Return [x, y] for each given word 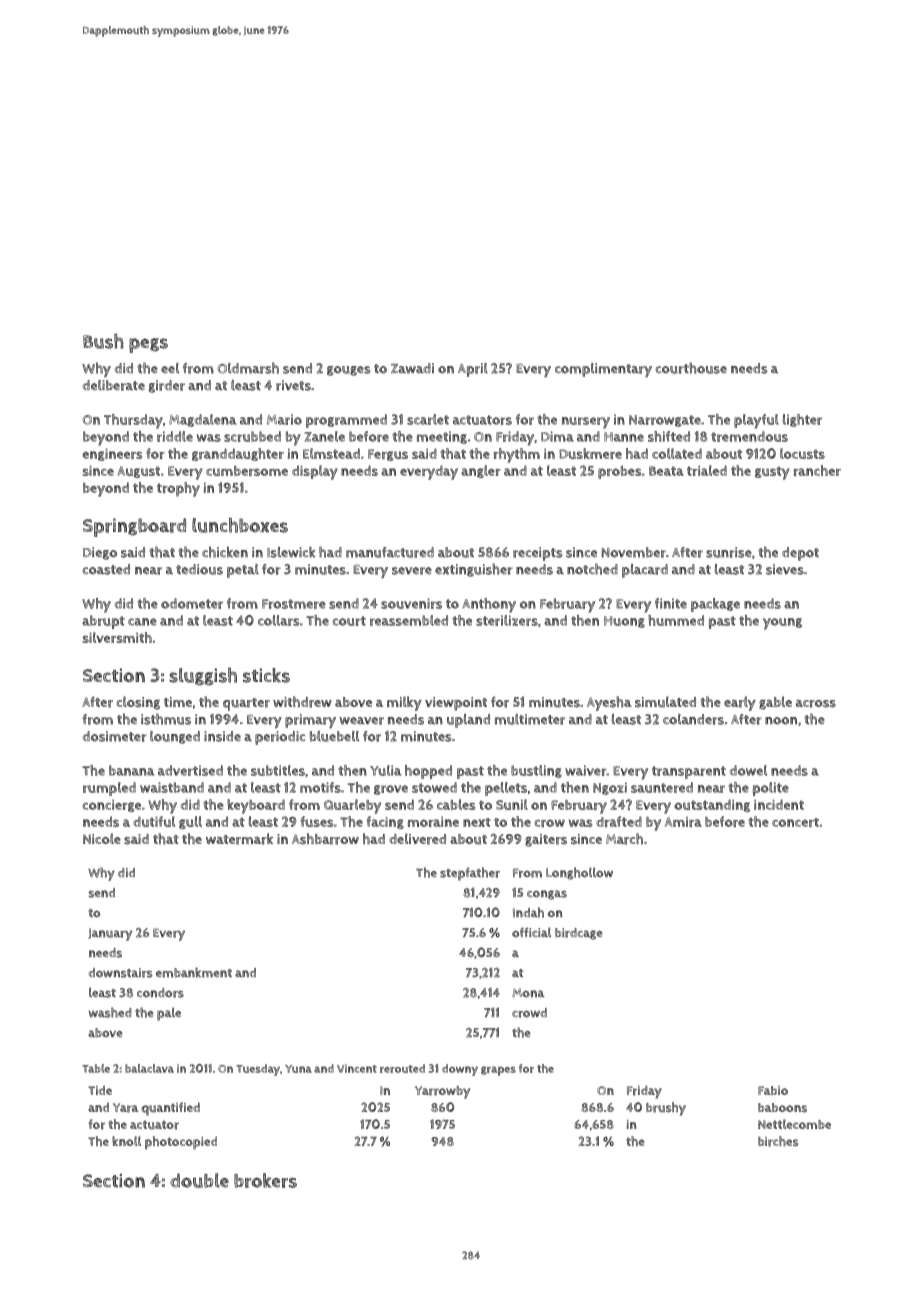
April [473, 370]
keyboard [256, 806]
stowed [434, 787]
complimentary [603, 370]
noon [781, 721]
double [199, 1180]
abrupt [103, 622]
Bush [103, 341]
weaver [361, 721]
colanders [693, 719]
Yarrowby [442, 1092]
